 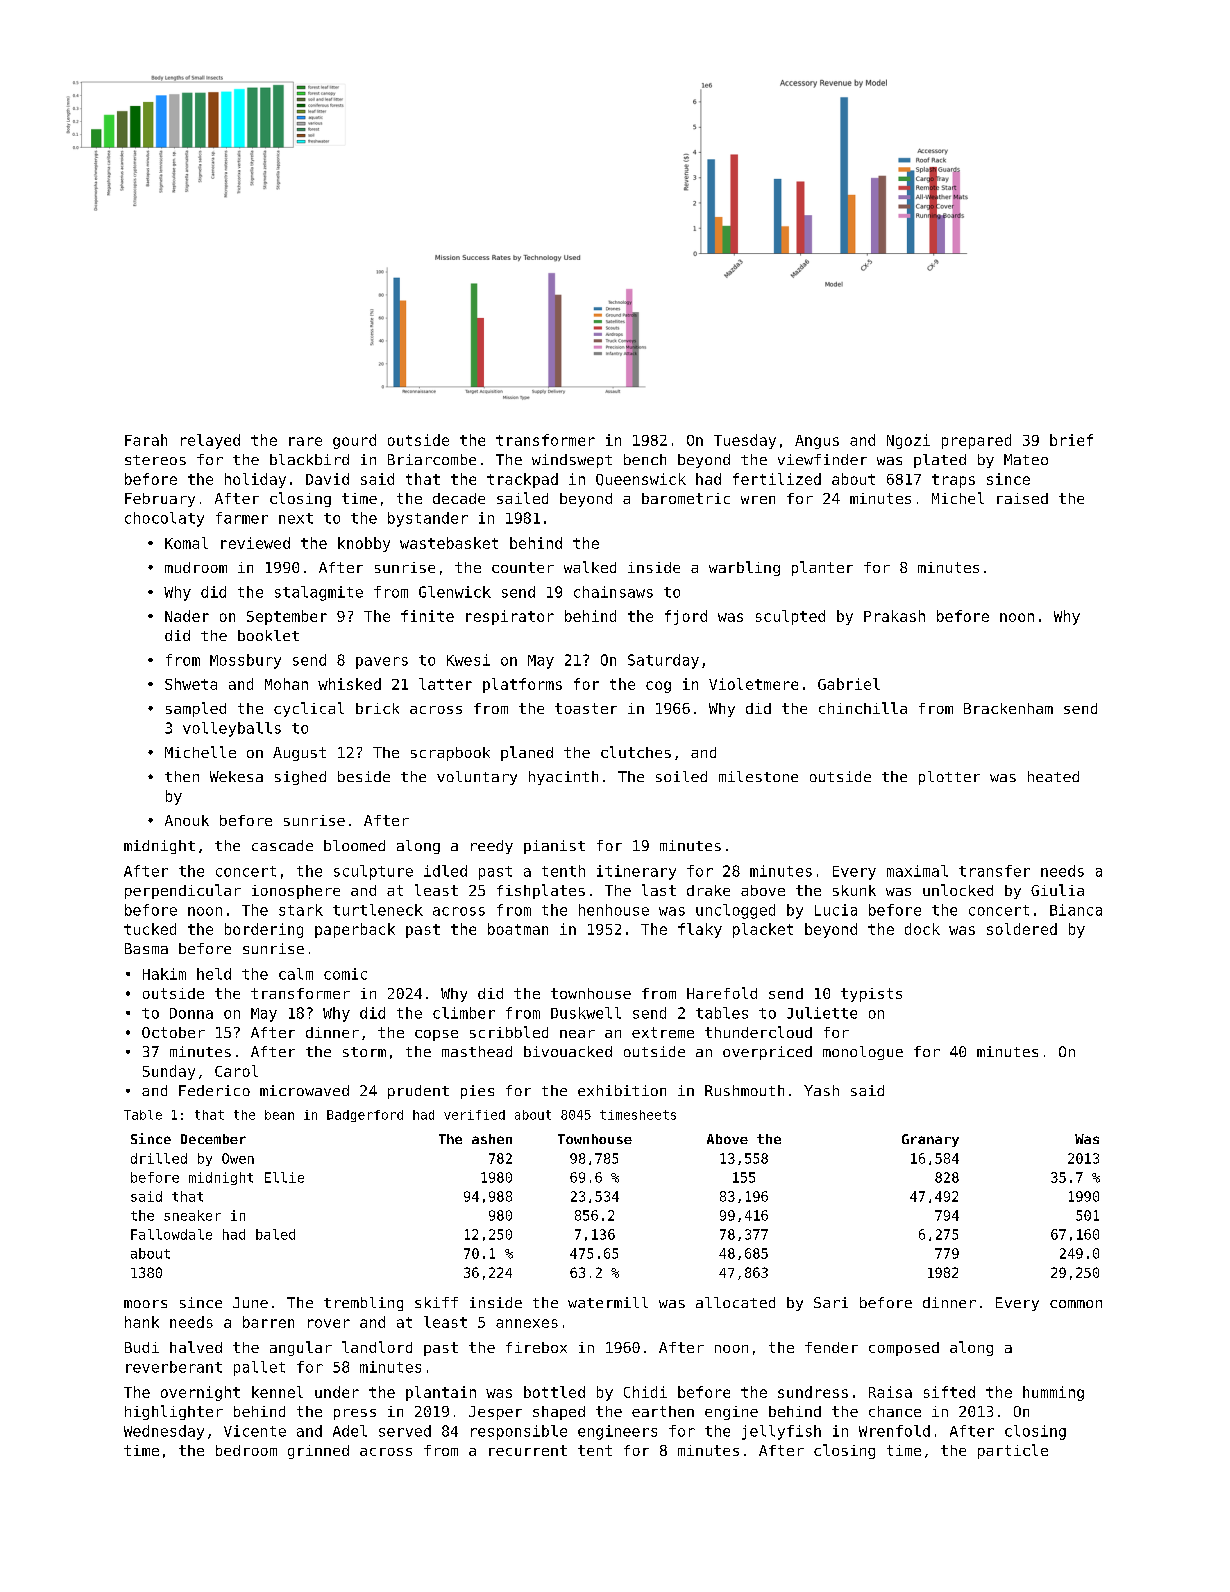 What do you see at coordinates (191, 1013) in the image?
I see `Donna` at bounding box center [191, 1013].
